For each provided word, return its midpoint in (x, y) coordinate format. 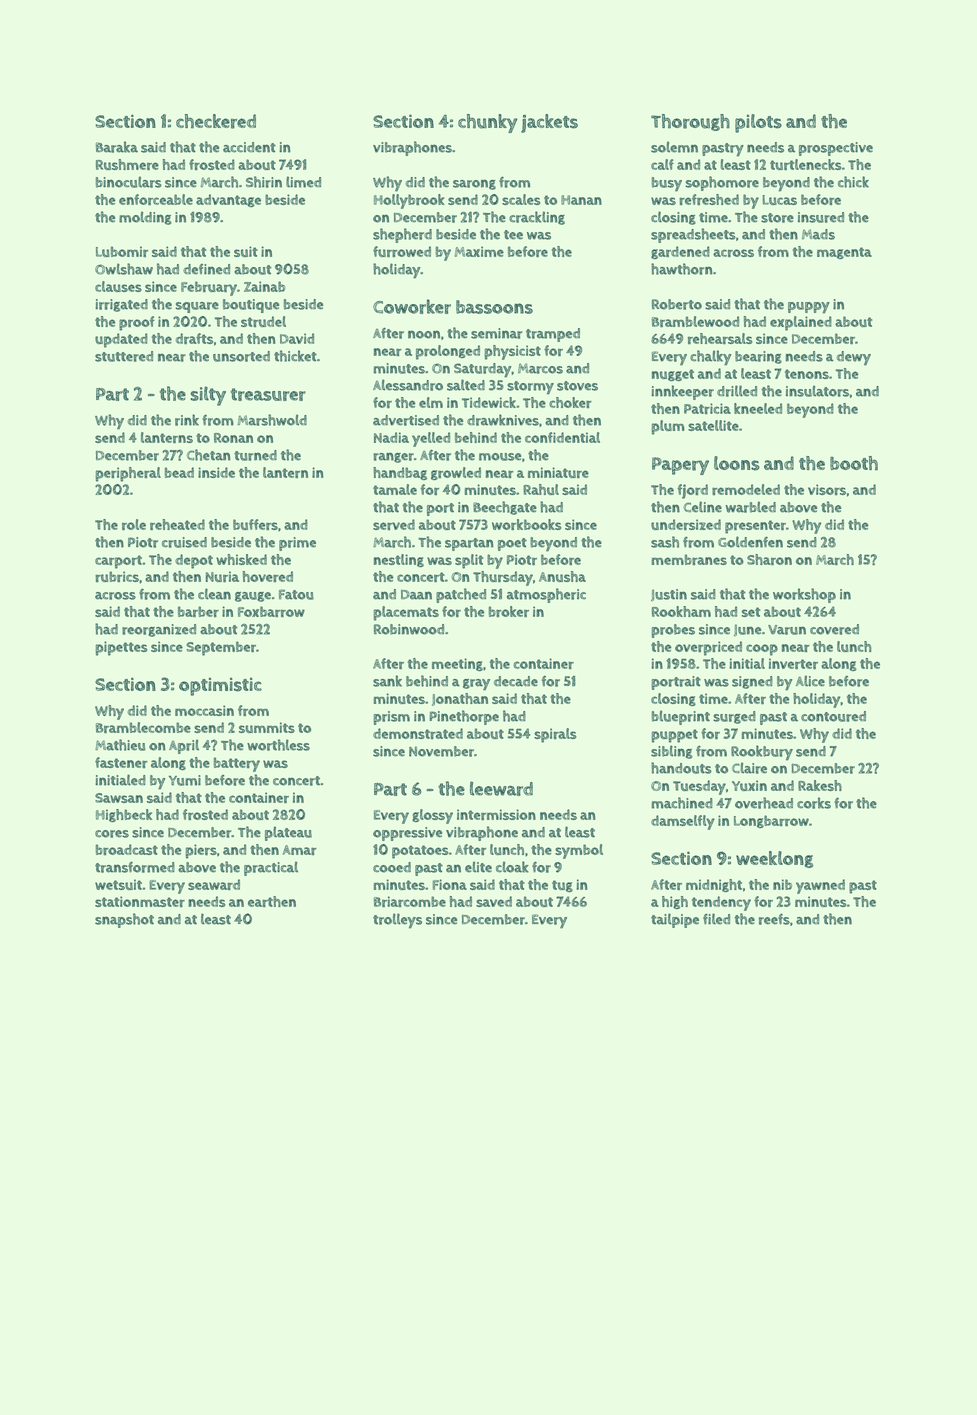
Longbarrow (771, 821)
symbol (579, 851)
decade (516, 681)
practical (271, 868)
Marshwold (272, 420)
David (297, 338)
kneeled (758, 408)
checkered (216, 121)
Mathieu (120, 745)
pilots (758, 123)
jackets (549, 123)
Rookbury (762, 753)
